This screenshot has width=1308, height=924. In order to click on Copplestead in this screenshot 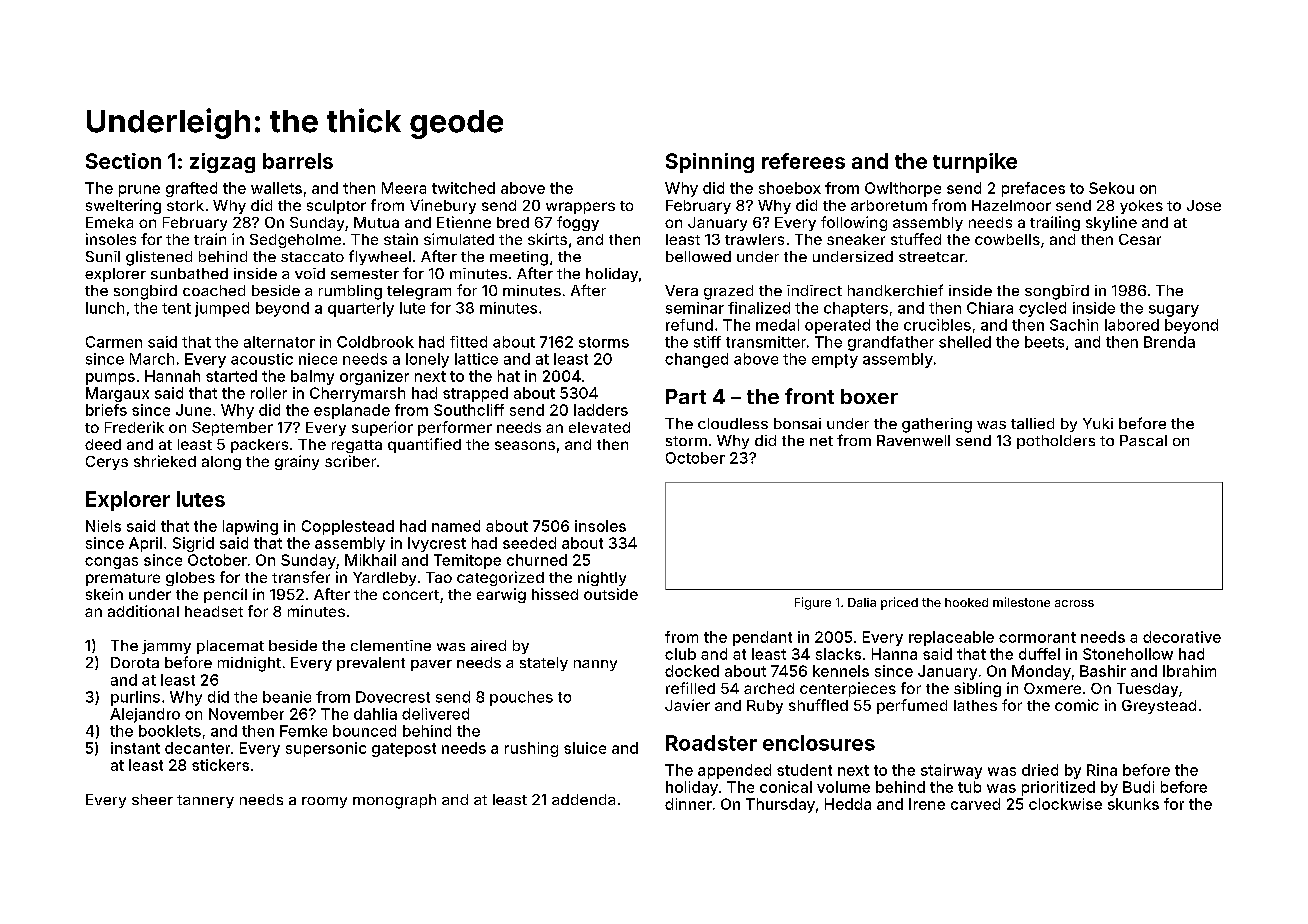, I will do `click(348, 527)`.
